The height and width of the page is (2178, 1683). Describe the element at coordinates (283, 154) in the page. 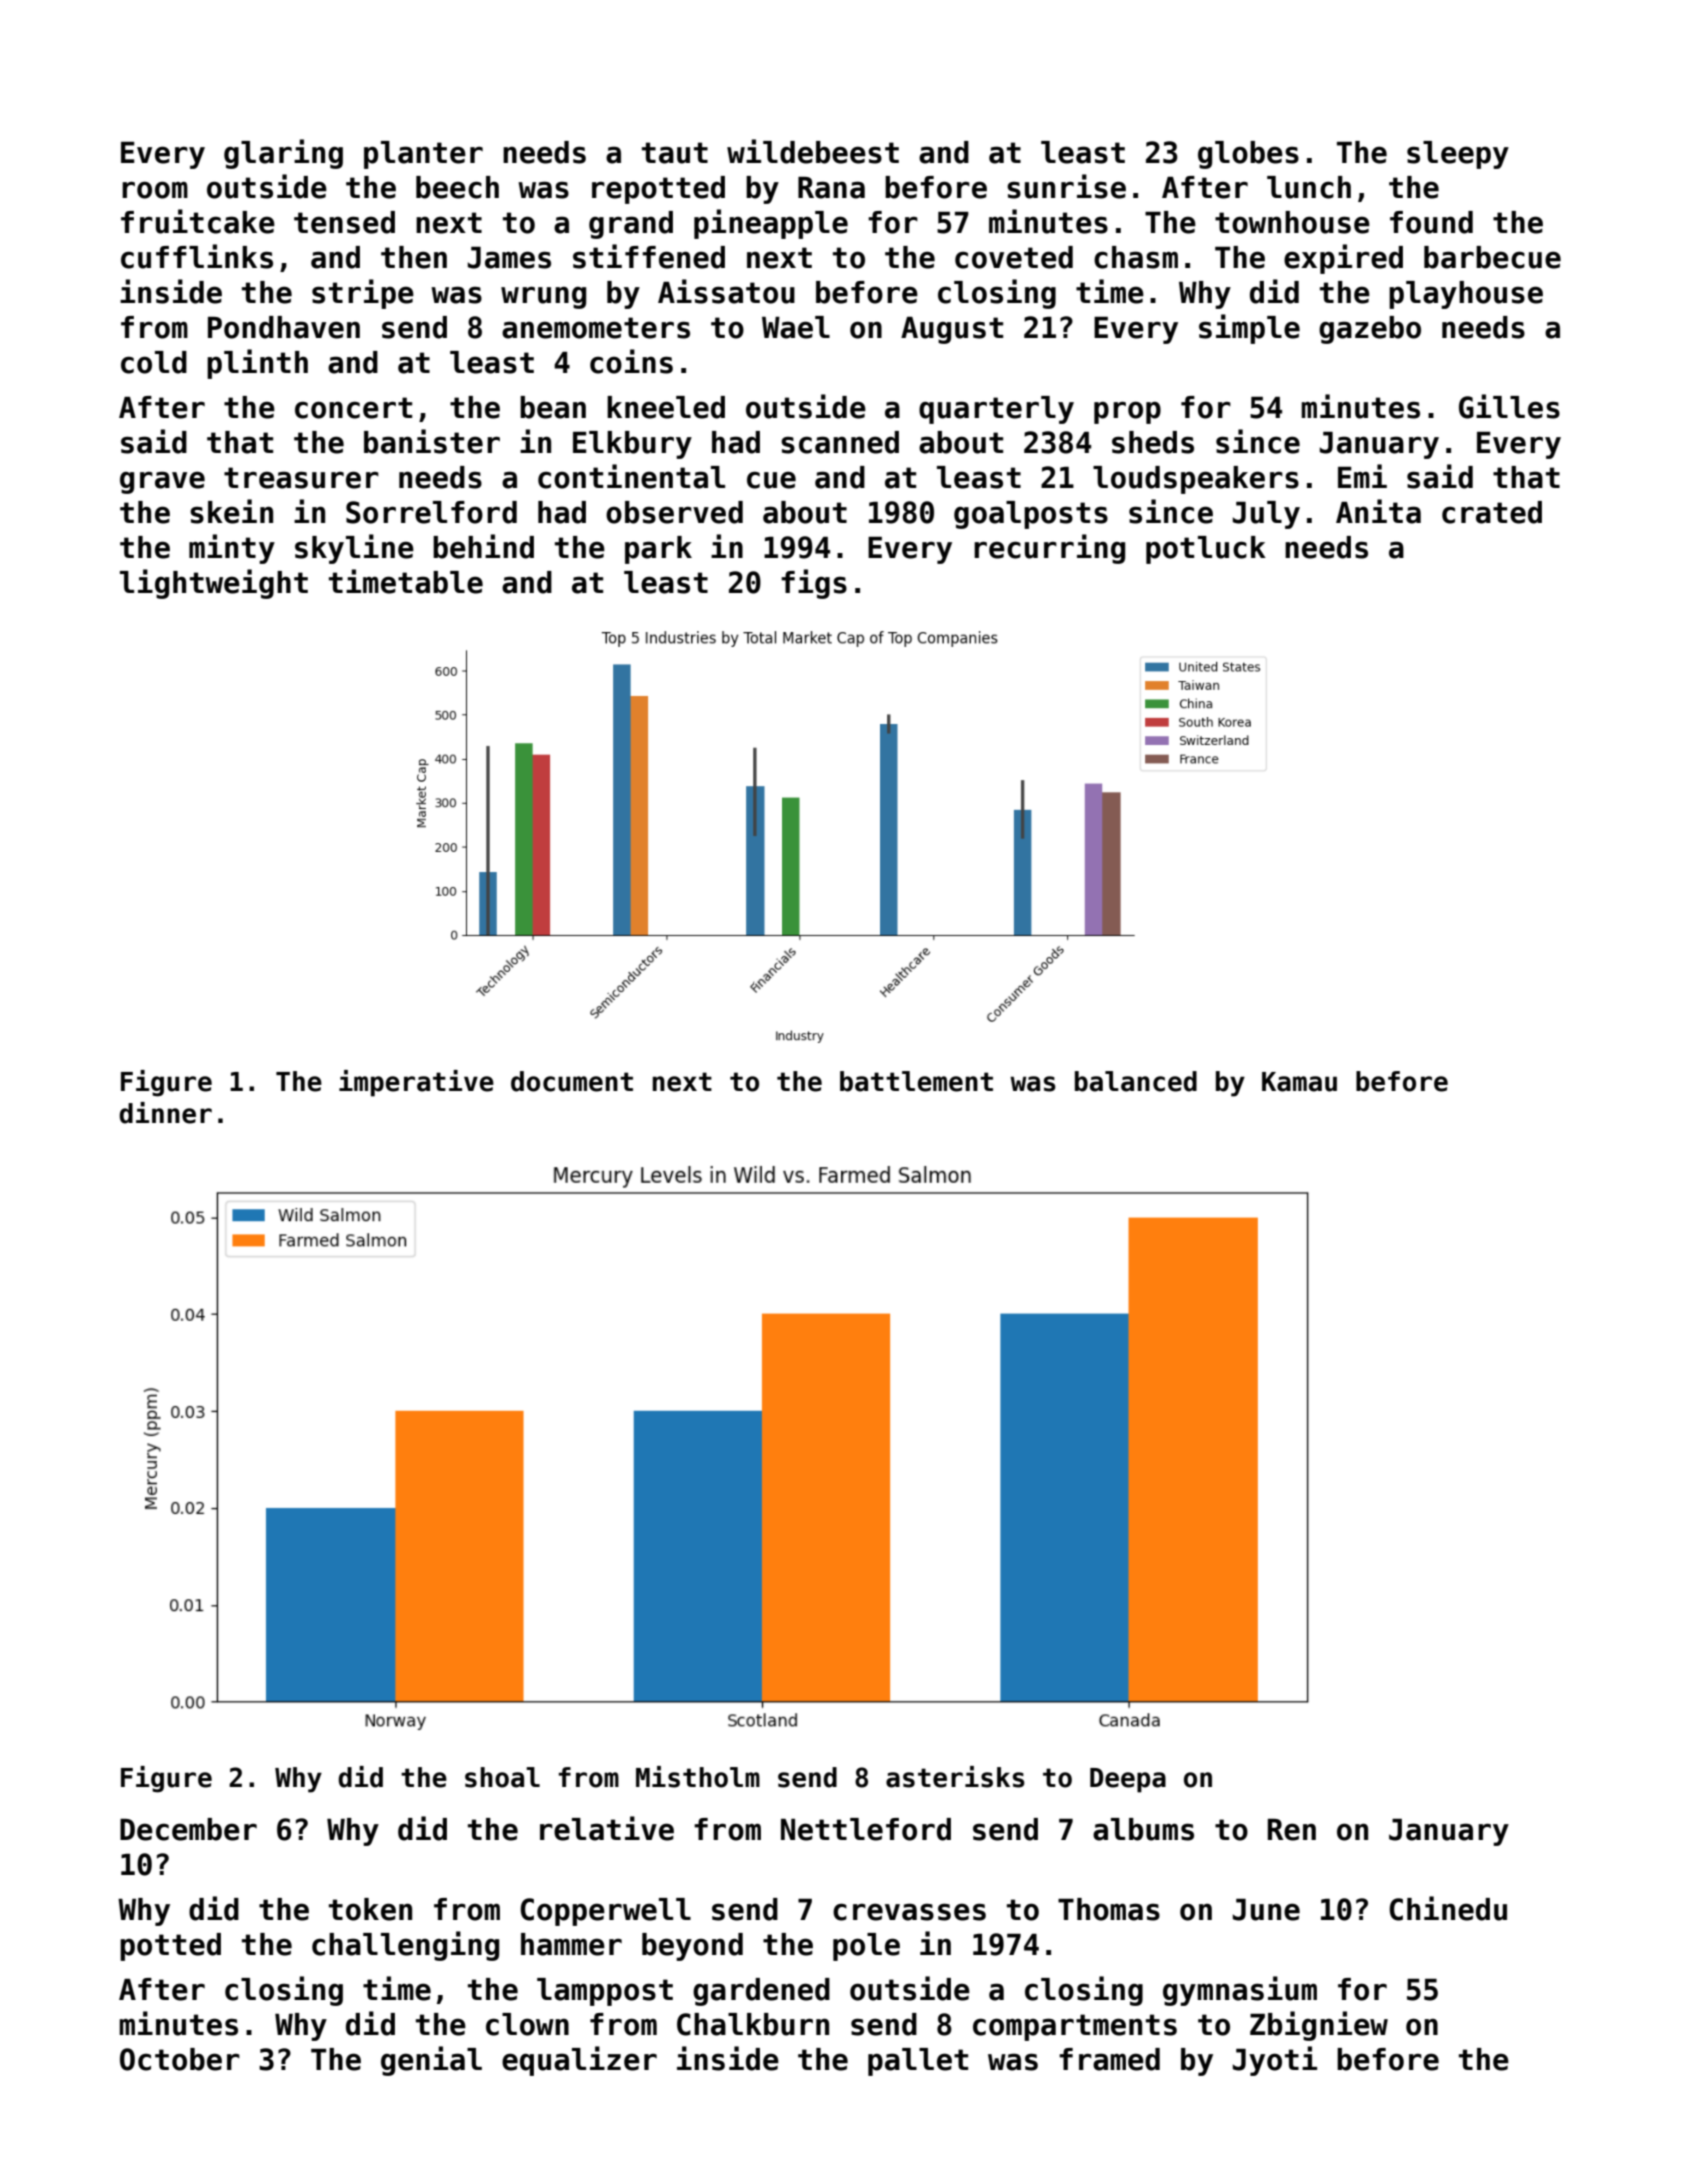

I see `glaring` at that location.
